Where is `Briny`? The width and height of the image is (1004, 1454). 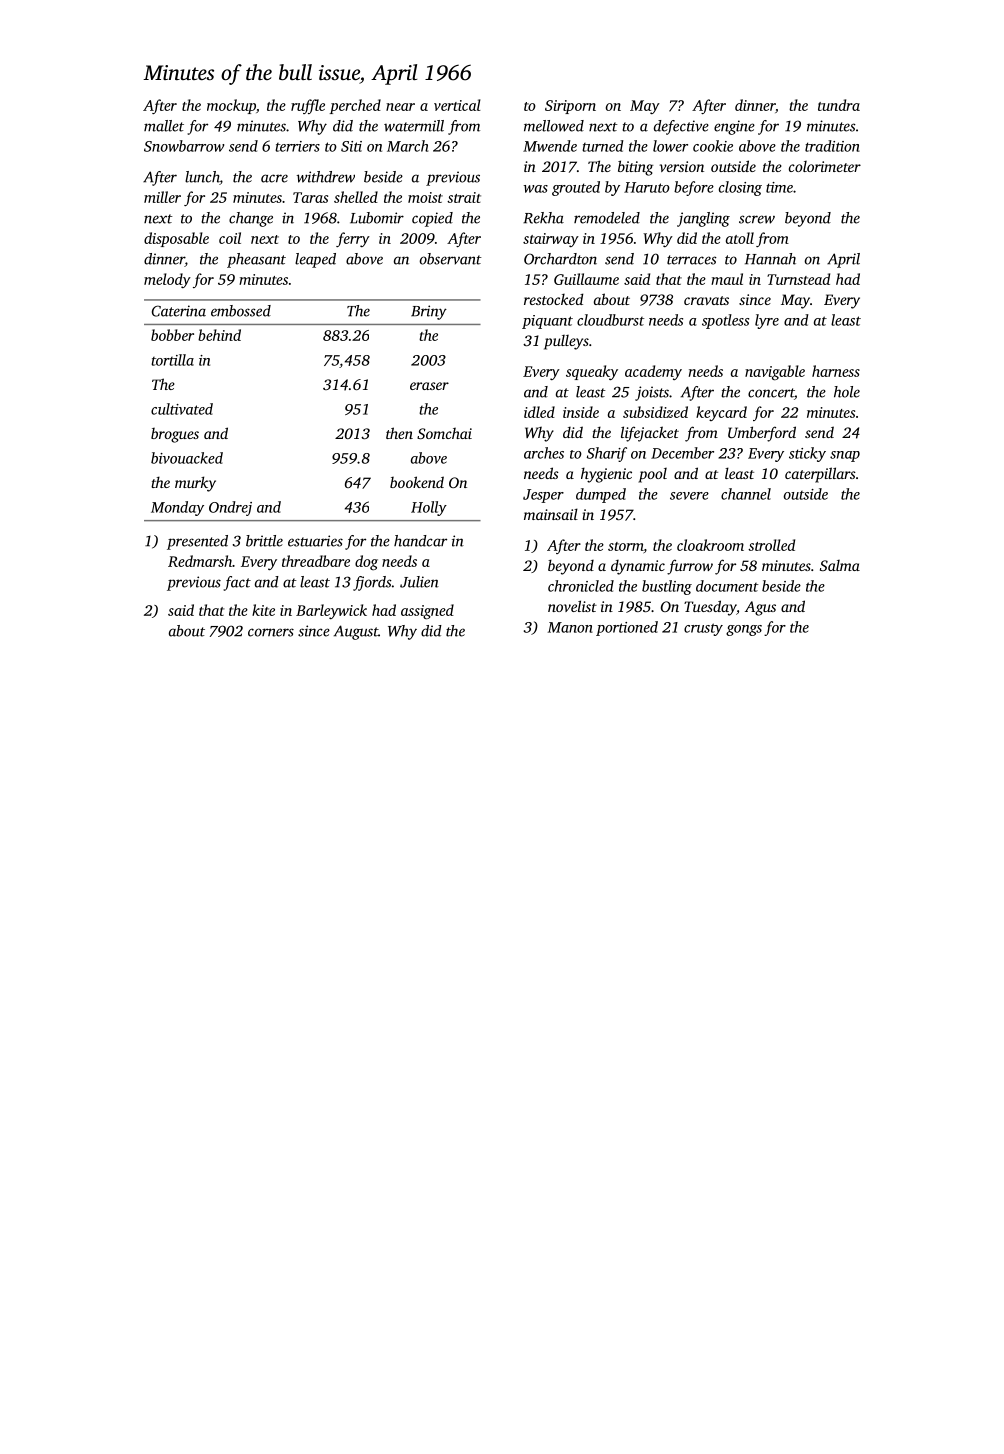 Briny is located at coordinates (429, 312).
